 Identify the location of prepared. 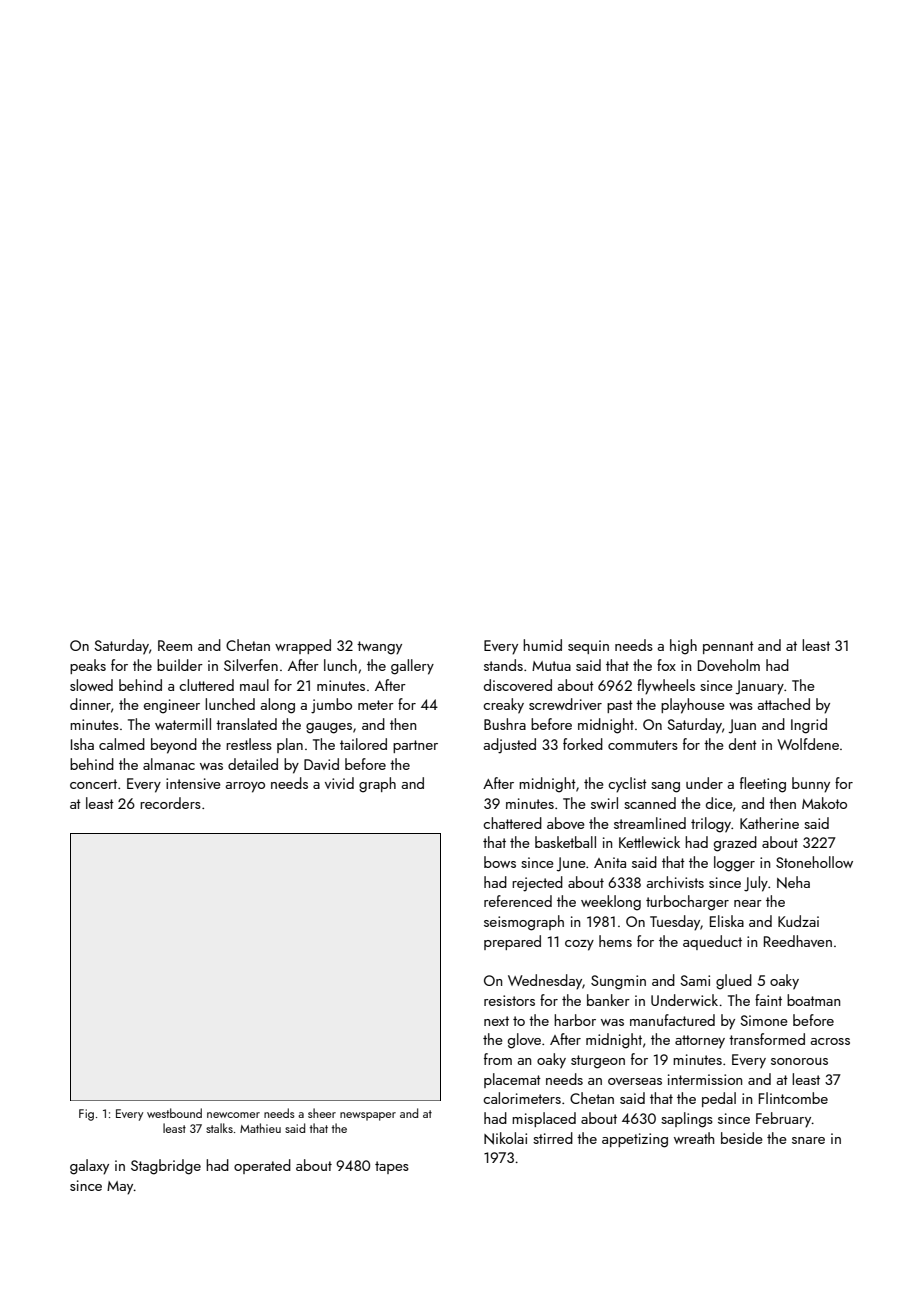
(512, 942).
